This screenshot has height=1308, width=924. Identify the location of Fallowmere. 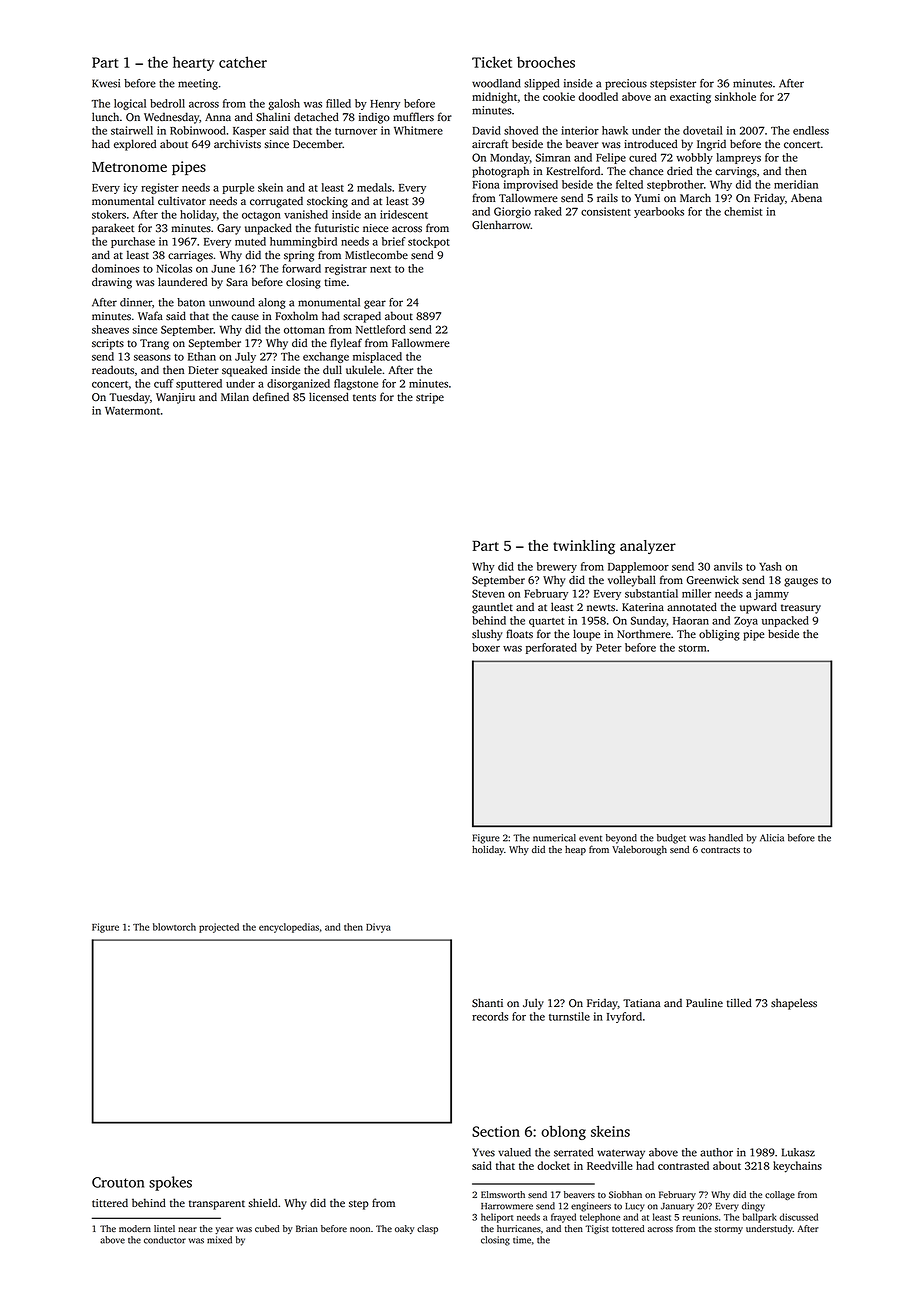
(421, 343).
